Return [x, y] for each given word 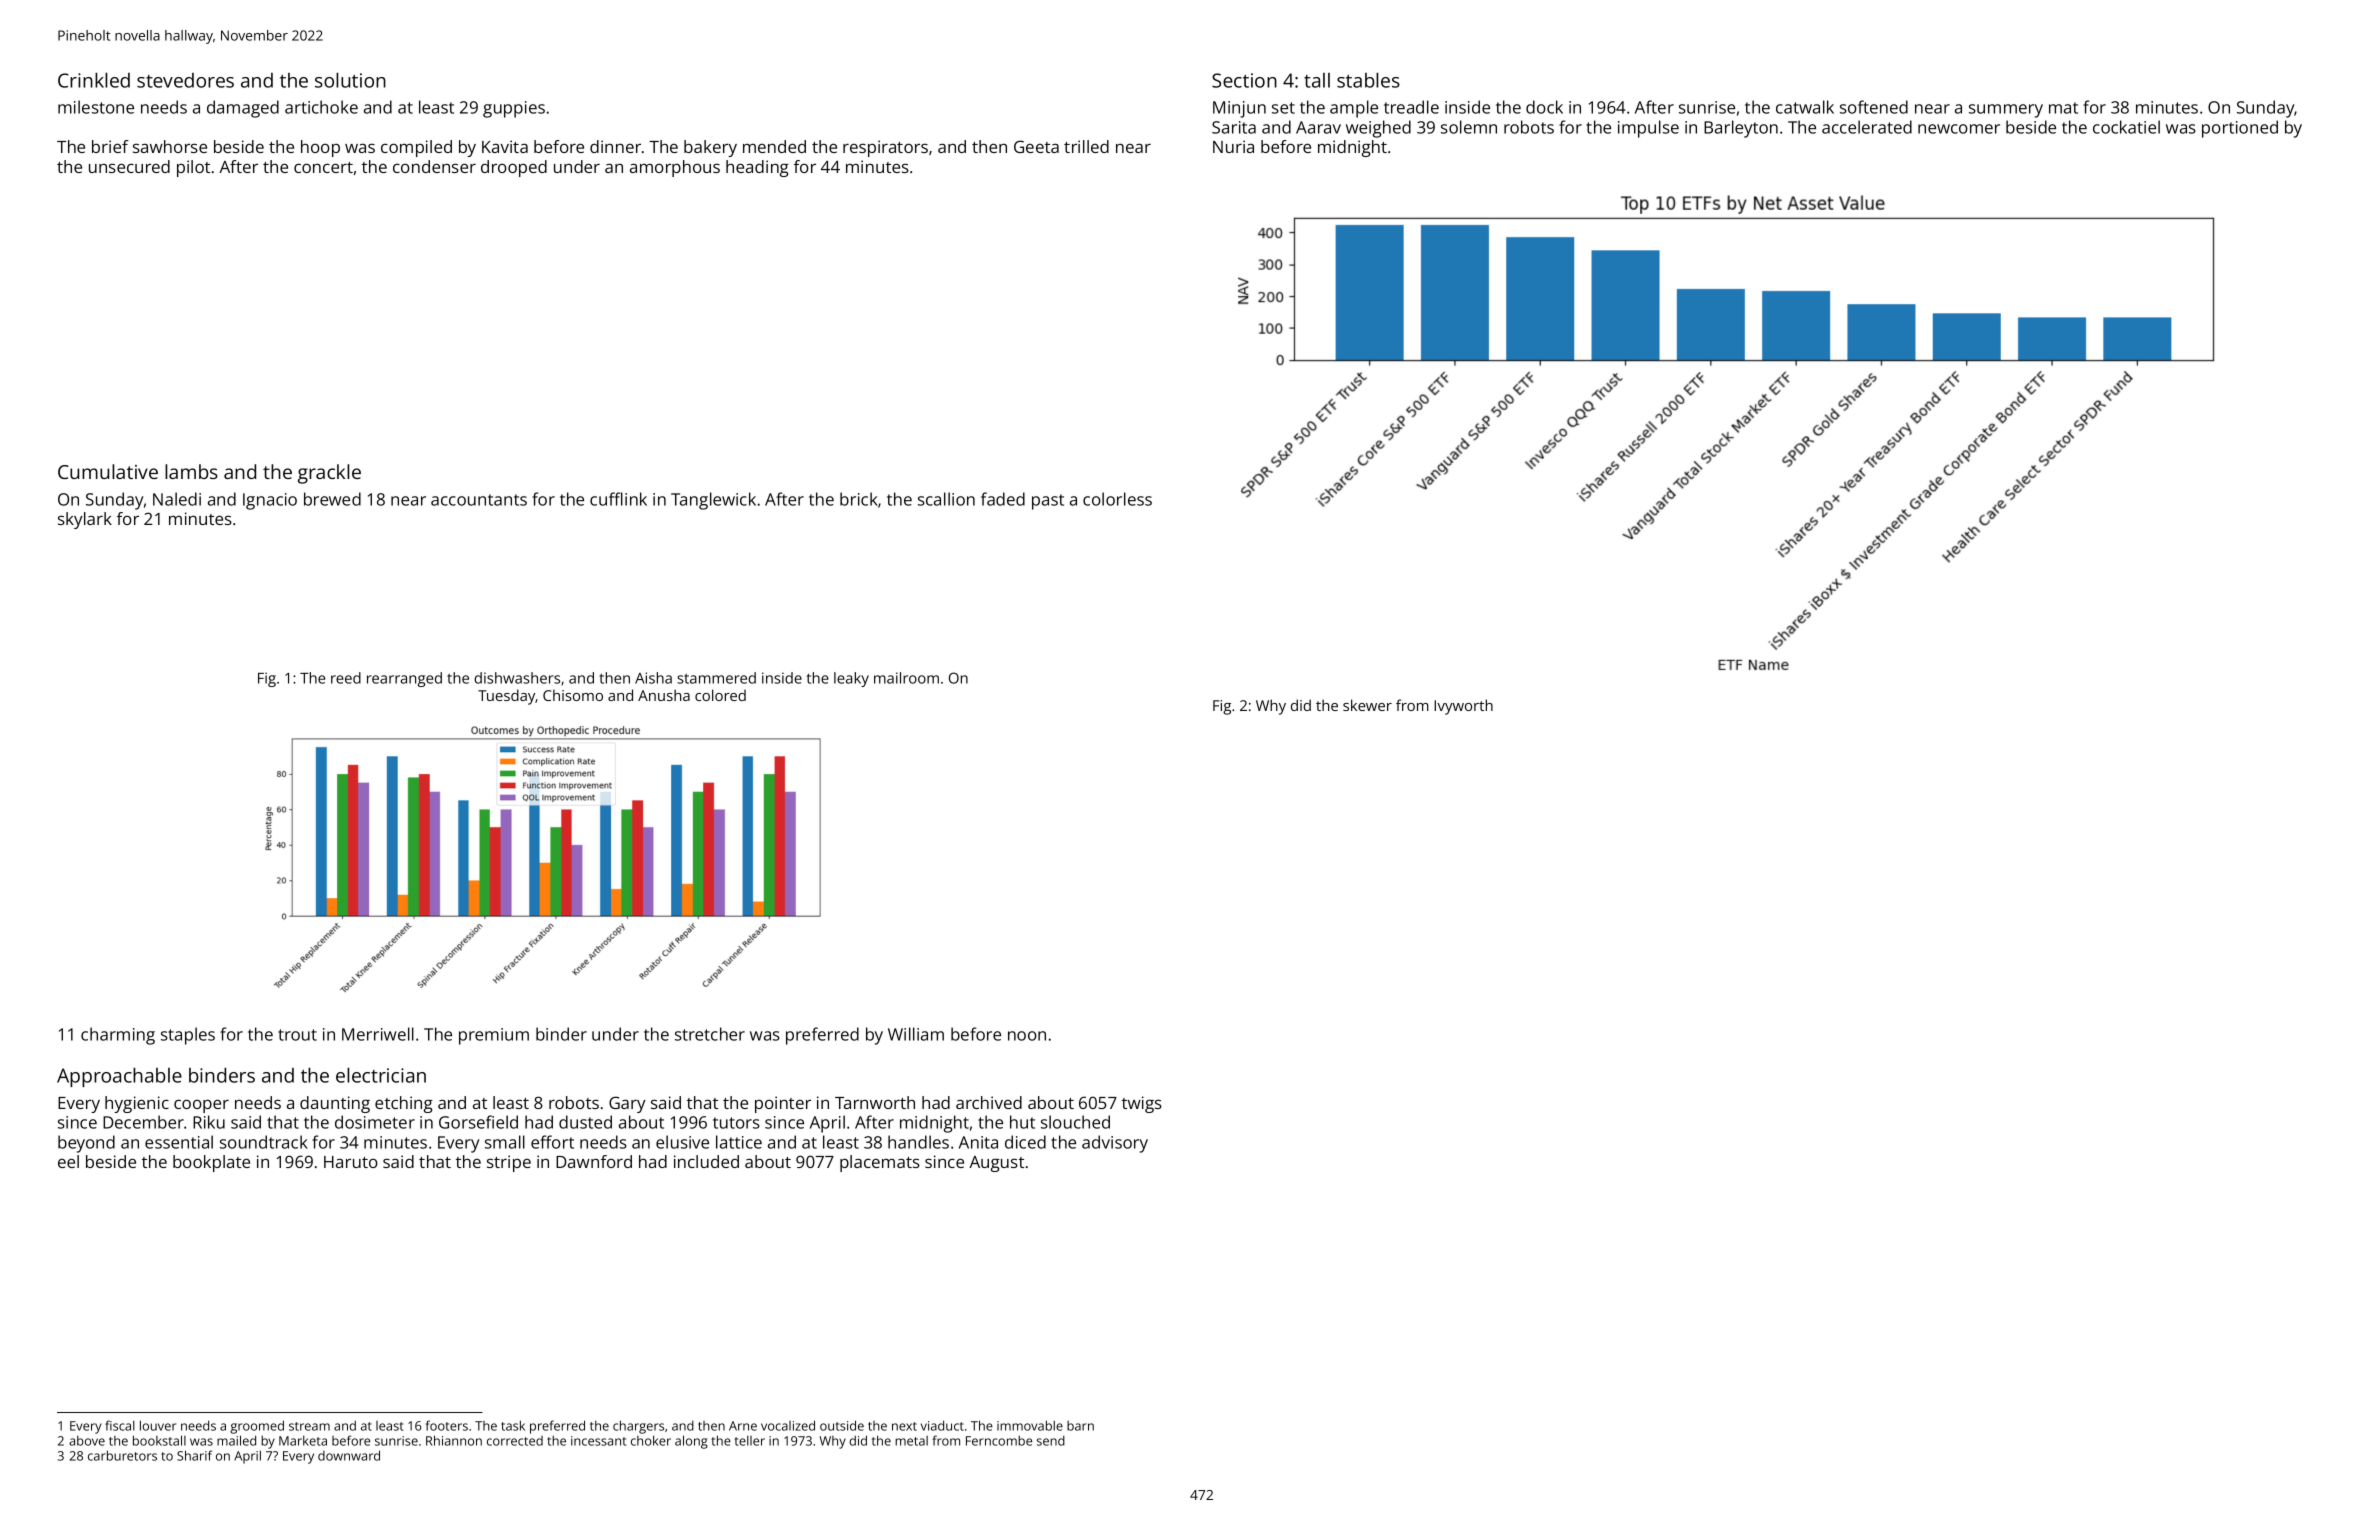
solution [350, 80]
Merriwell [378, 1034]
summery [2006, 111]
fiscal [120, 1425]
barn [1080, 1426]
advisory [1115, 1144]
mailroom [906, 678]
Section [1244, 80]
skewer [1367, 705]
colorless [1117, 499]
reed [346, 678]
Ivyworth [1463, 707]
